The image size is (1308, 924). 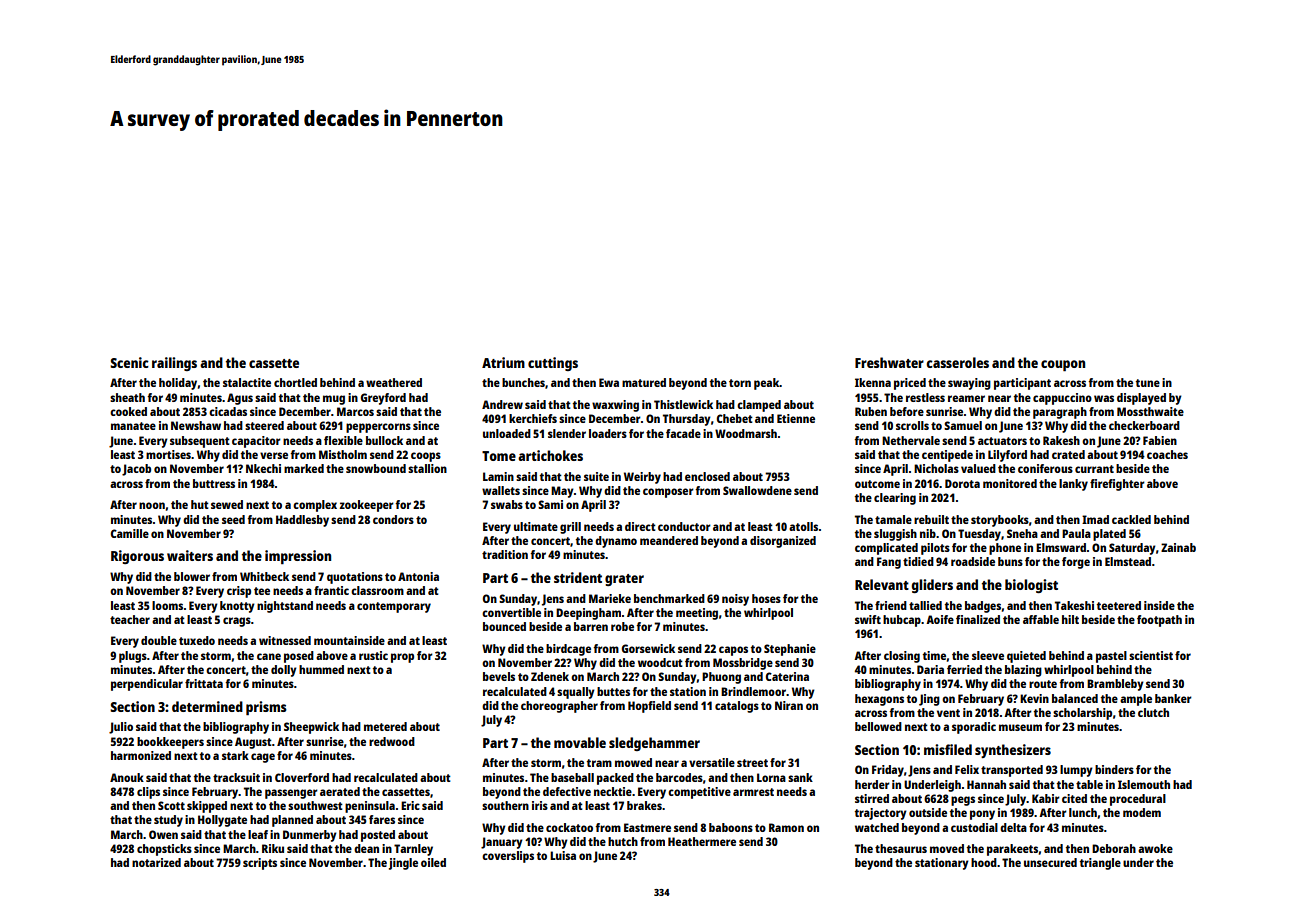 I want to click on Phuong, so click(x=721, y=678).
